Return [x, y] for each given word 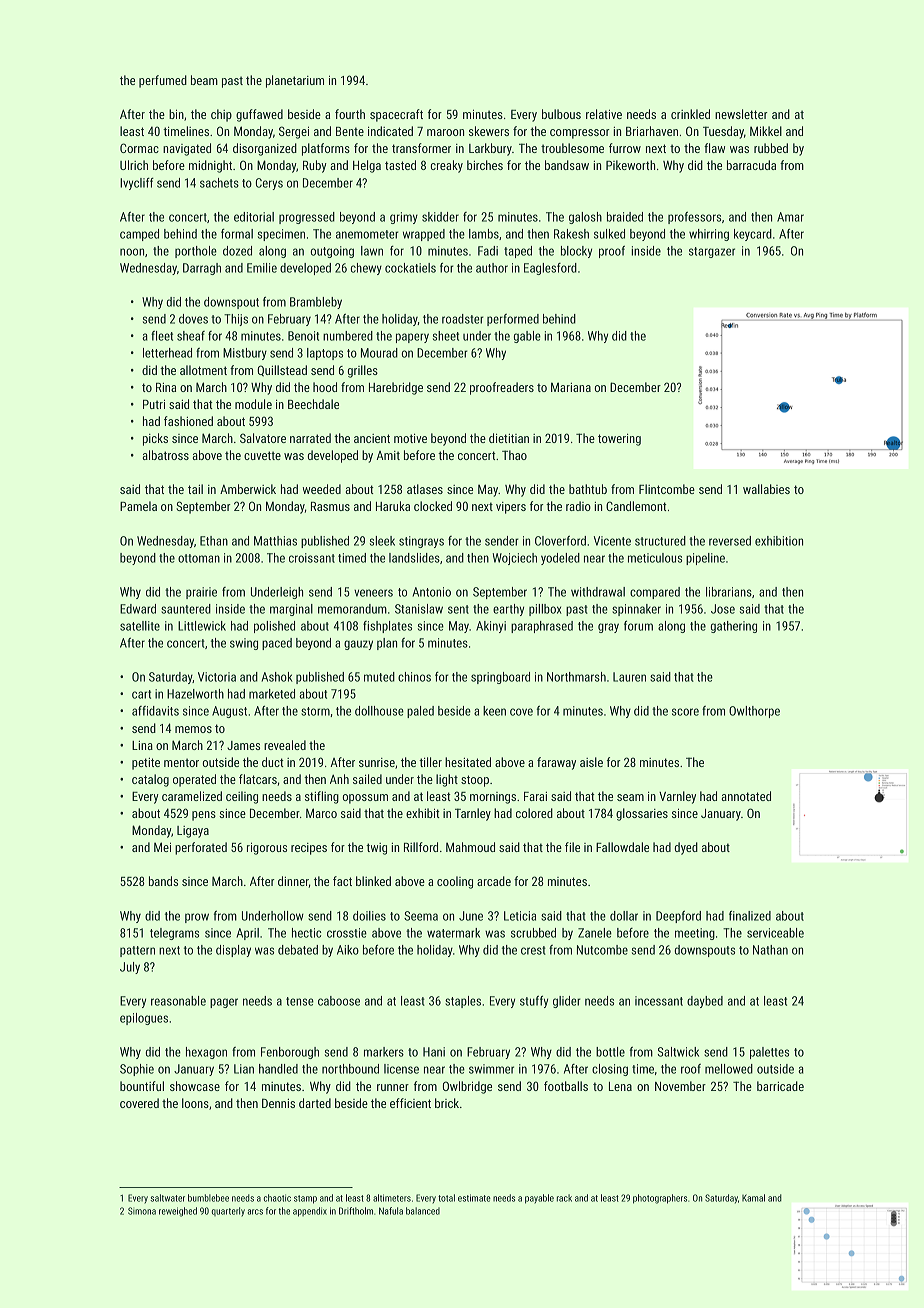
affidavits [155, 711]
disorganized [265, 149]
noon [132, 252]
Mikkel [766, 131]
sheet [446, 336]
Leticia [520, 916]
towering [619, 440]
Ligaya [193, 832]
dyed [686, 848]
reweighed [178, 1212]
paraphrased [542, 627]
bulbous [561, 114]
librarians [729, 592]
